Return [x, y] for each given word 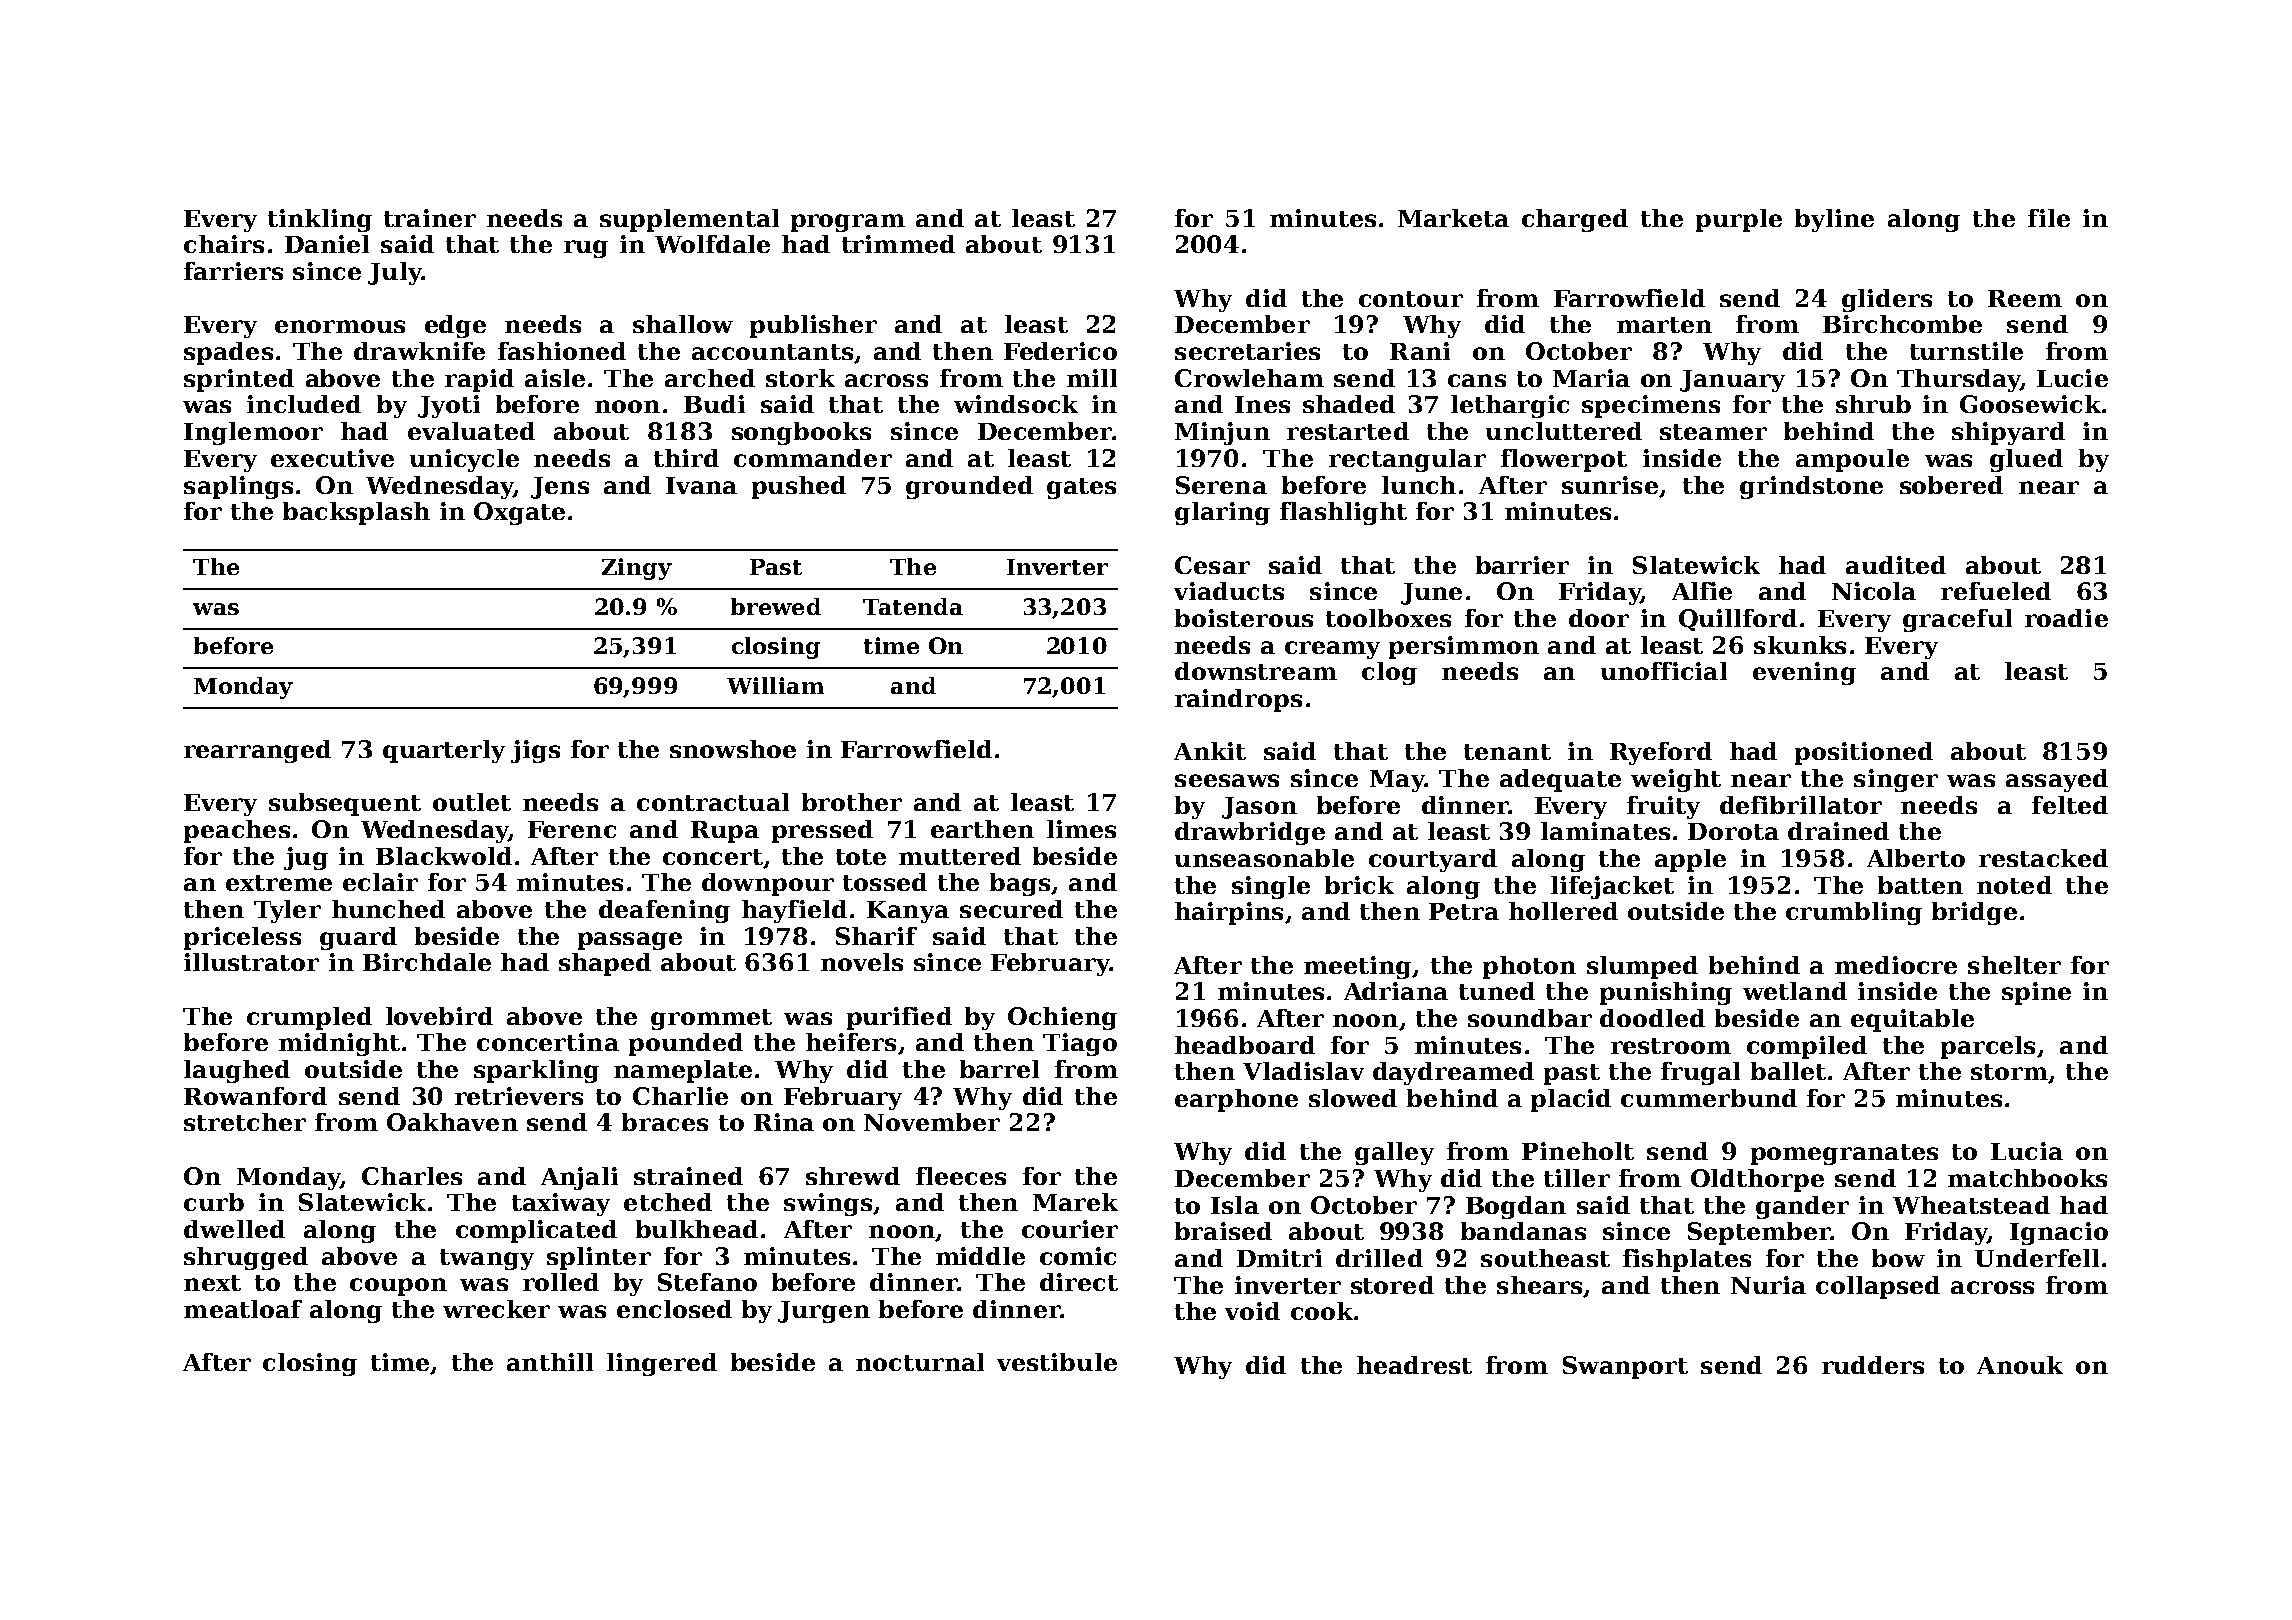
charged [1575, 220]
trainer [430, 218]
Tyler [287, 911]
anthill [550, 1362]
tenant [1507, 752]
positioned [1864, 753]
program [848, 223]
